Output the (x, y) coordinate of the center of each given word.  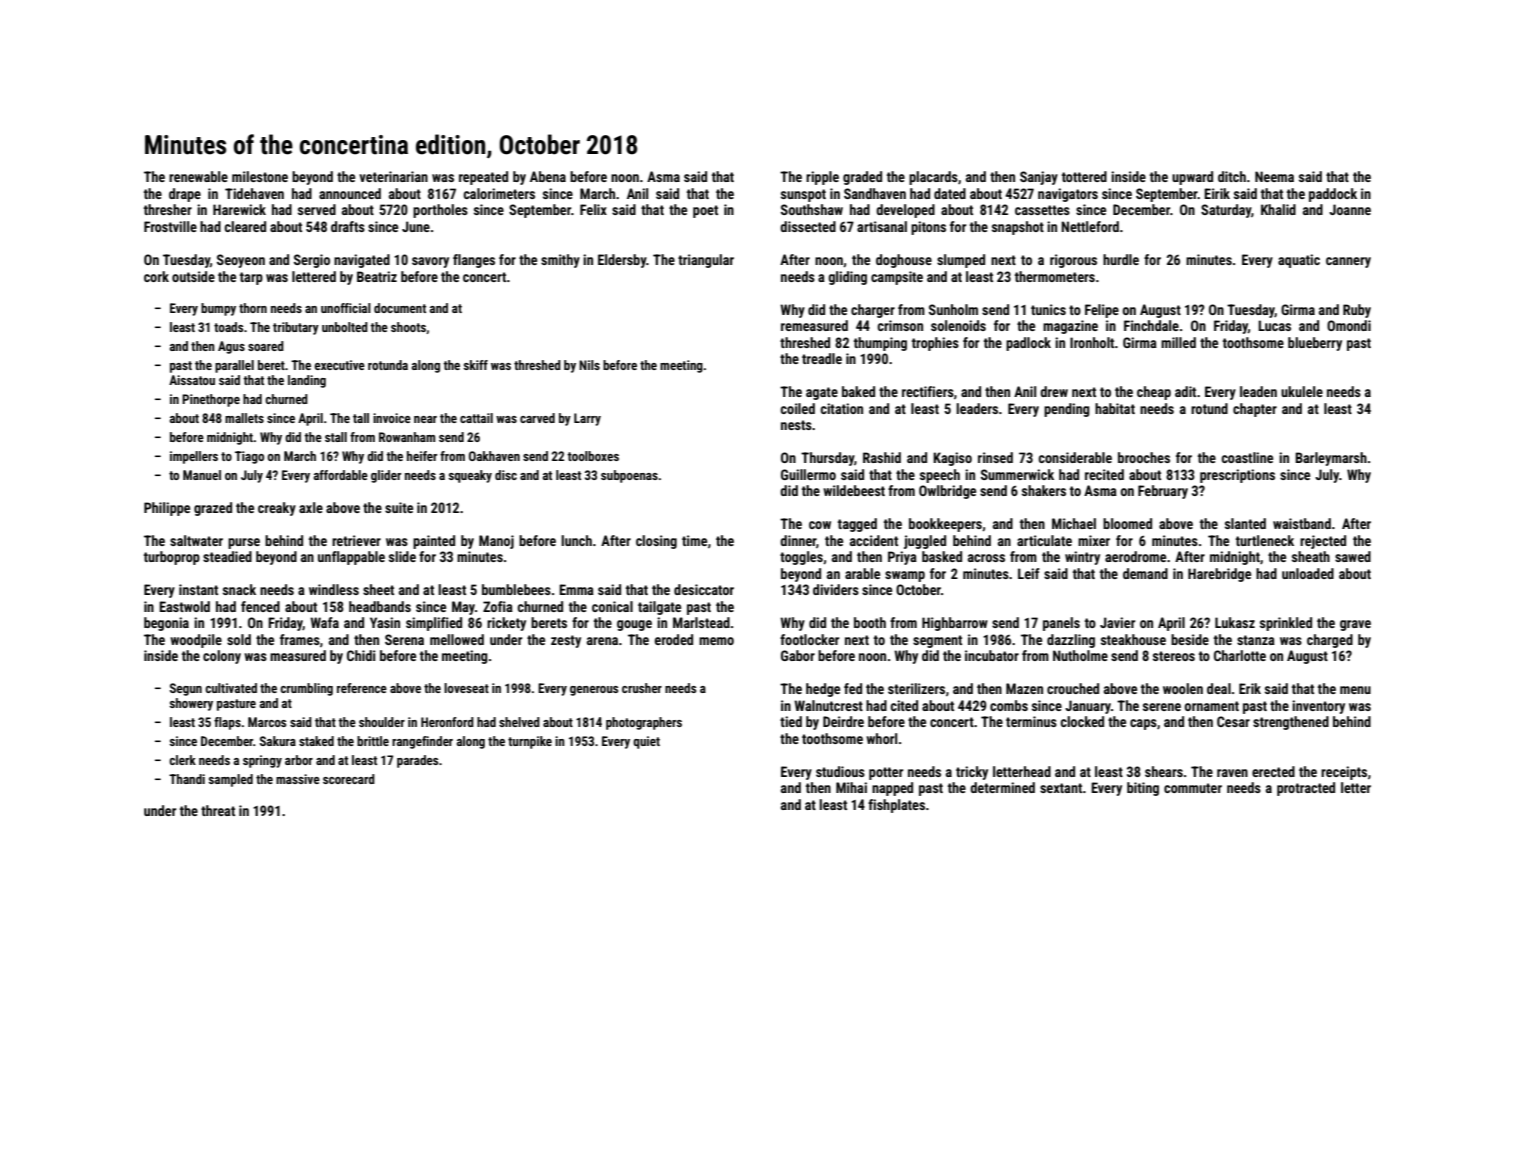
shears (1164, 771)
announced (350, 193)
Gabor (798, 655)
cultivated (231, 688)
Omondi (1349, 325)
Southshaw (812, 209)
